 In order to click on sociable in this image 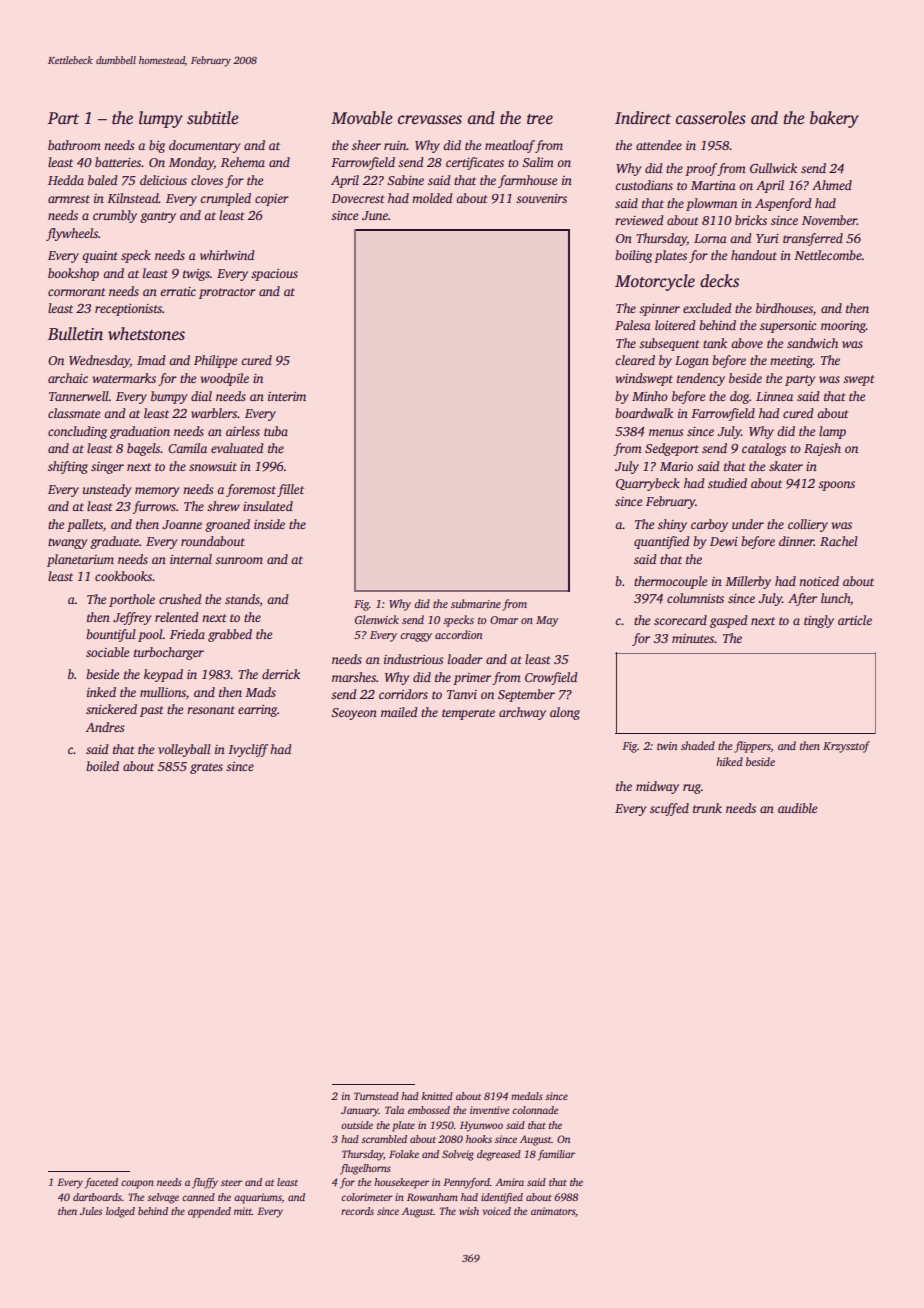, I will do `click(107, 652)`.
